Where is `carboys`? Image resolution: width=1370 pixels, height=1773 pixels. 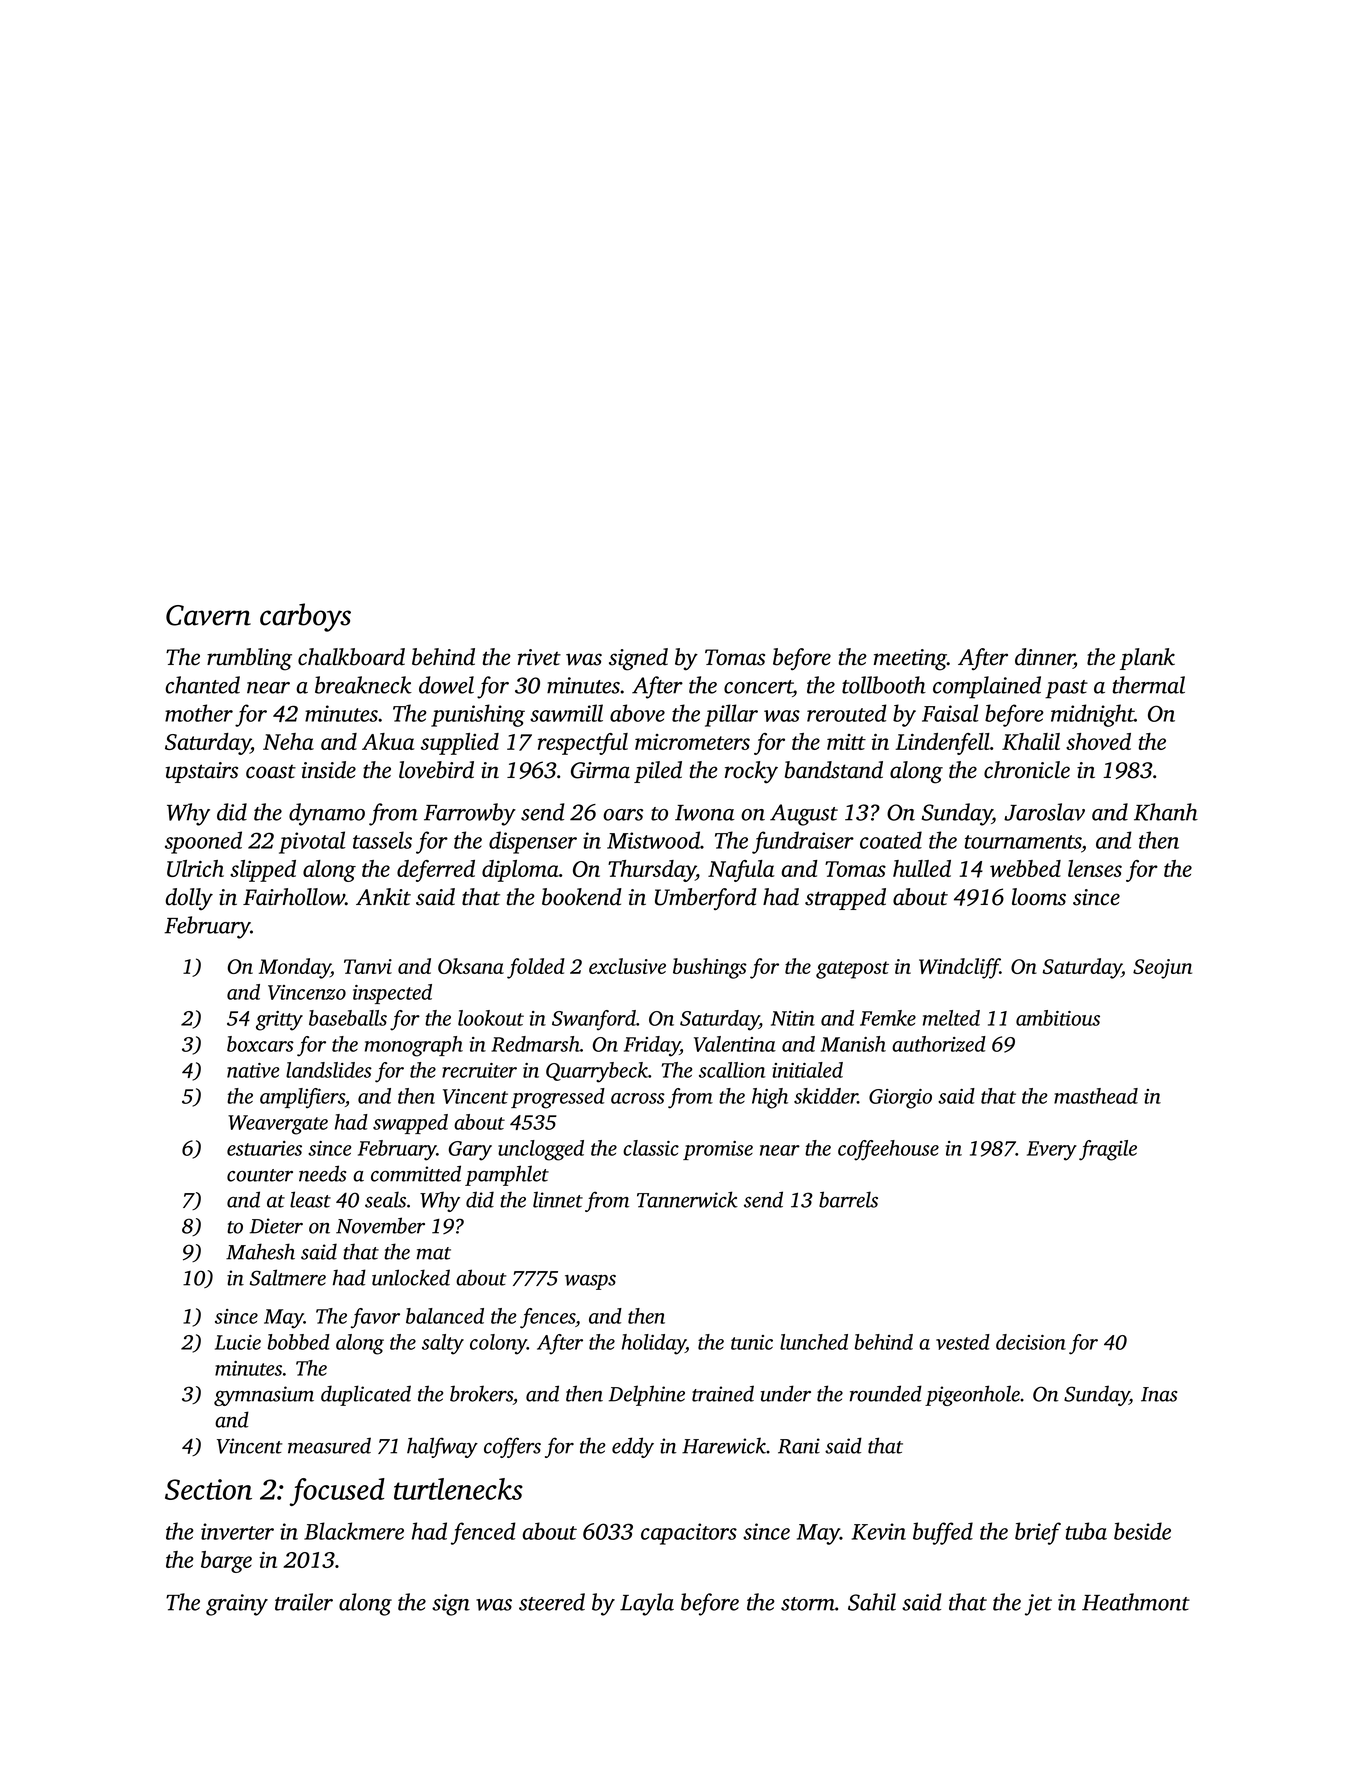 carboys is located at coordinates (305, 617).
